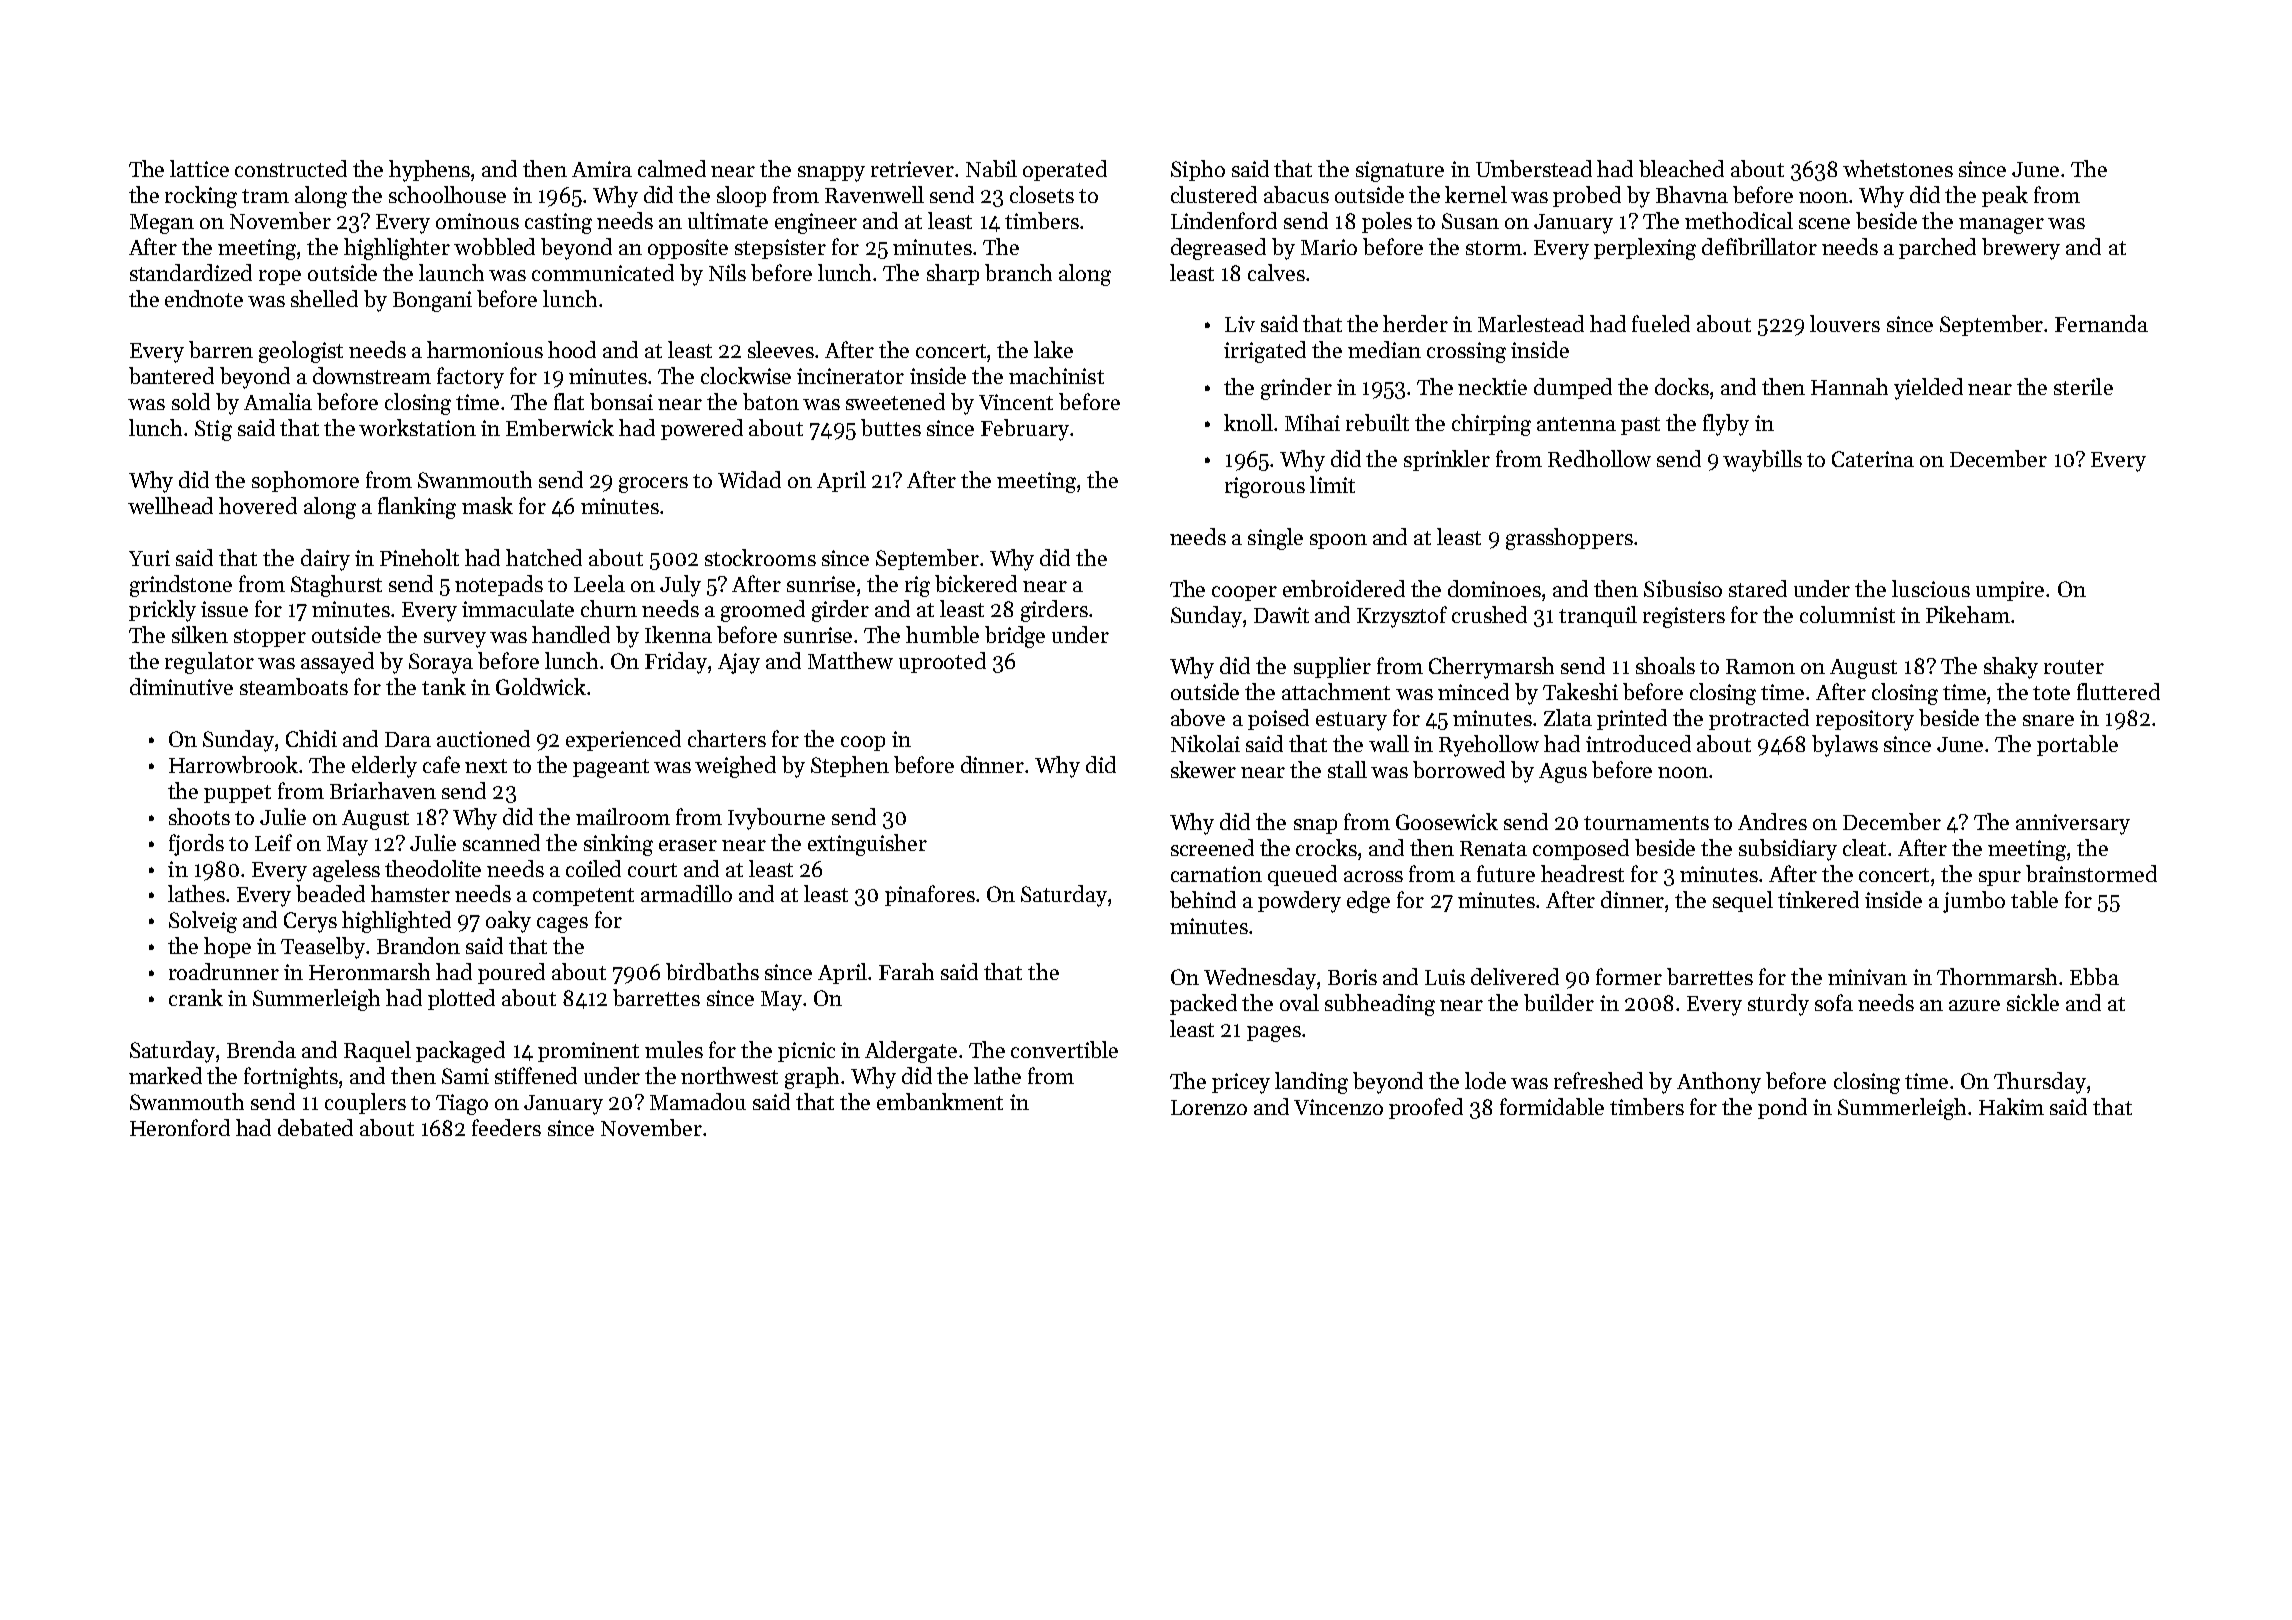 Image resolution: width=2292 pixels, height=1620 pixels. What do you see at coordinates (410, 893) in the screenshot?
I see `hamster` at bounding box center [410, 893].
